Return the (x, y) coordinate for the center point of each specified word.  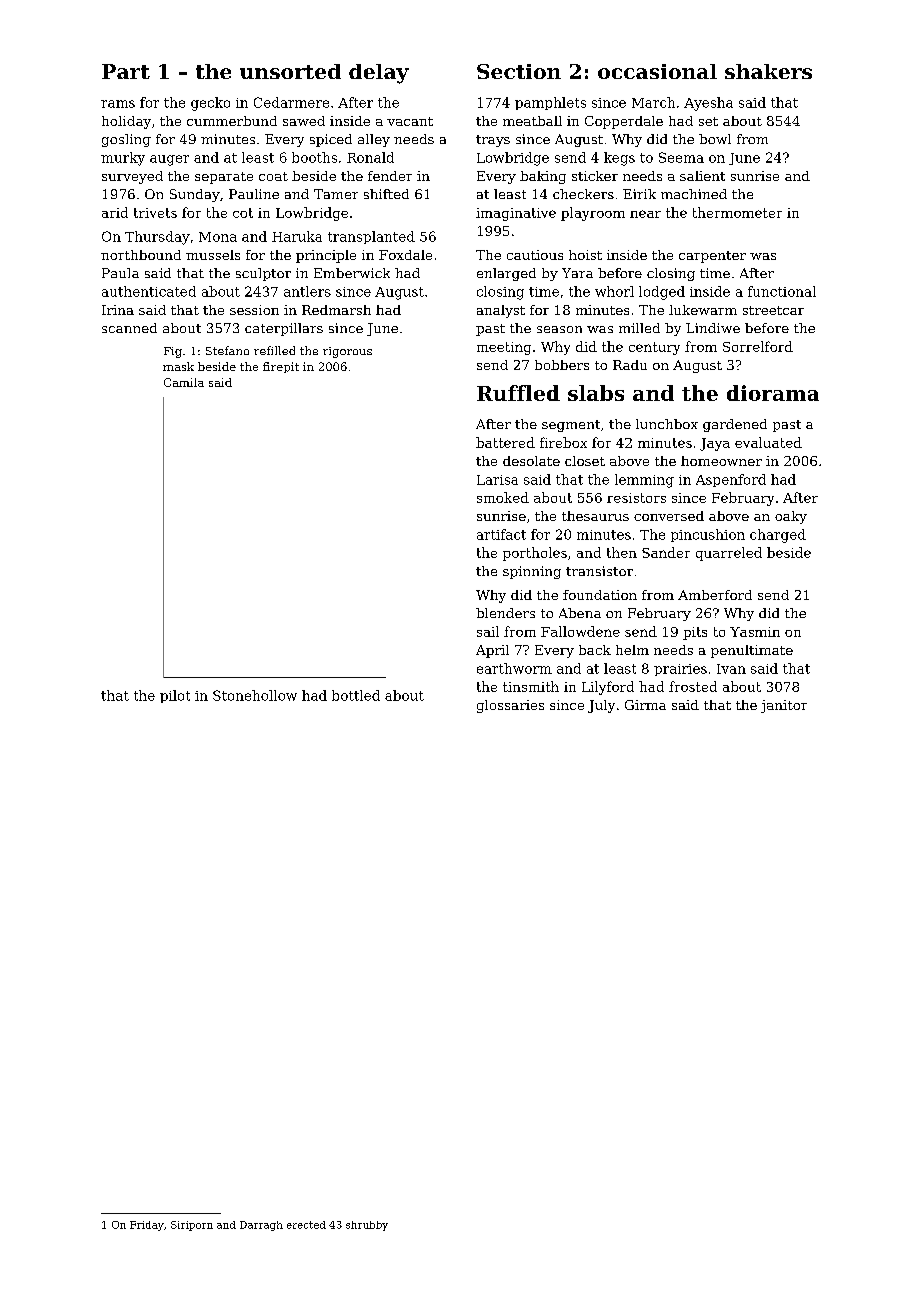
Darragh (261, 1226)
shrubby (367, 1226)
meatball (532, 121)
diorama (773, 393)
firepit (281, 367)
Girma (645, 705)
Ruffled (518, 393)
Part (126, 71)
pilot (175, 696)
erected (306, 1225)
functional (782, 291)
